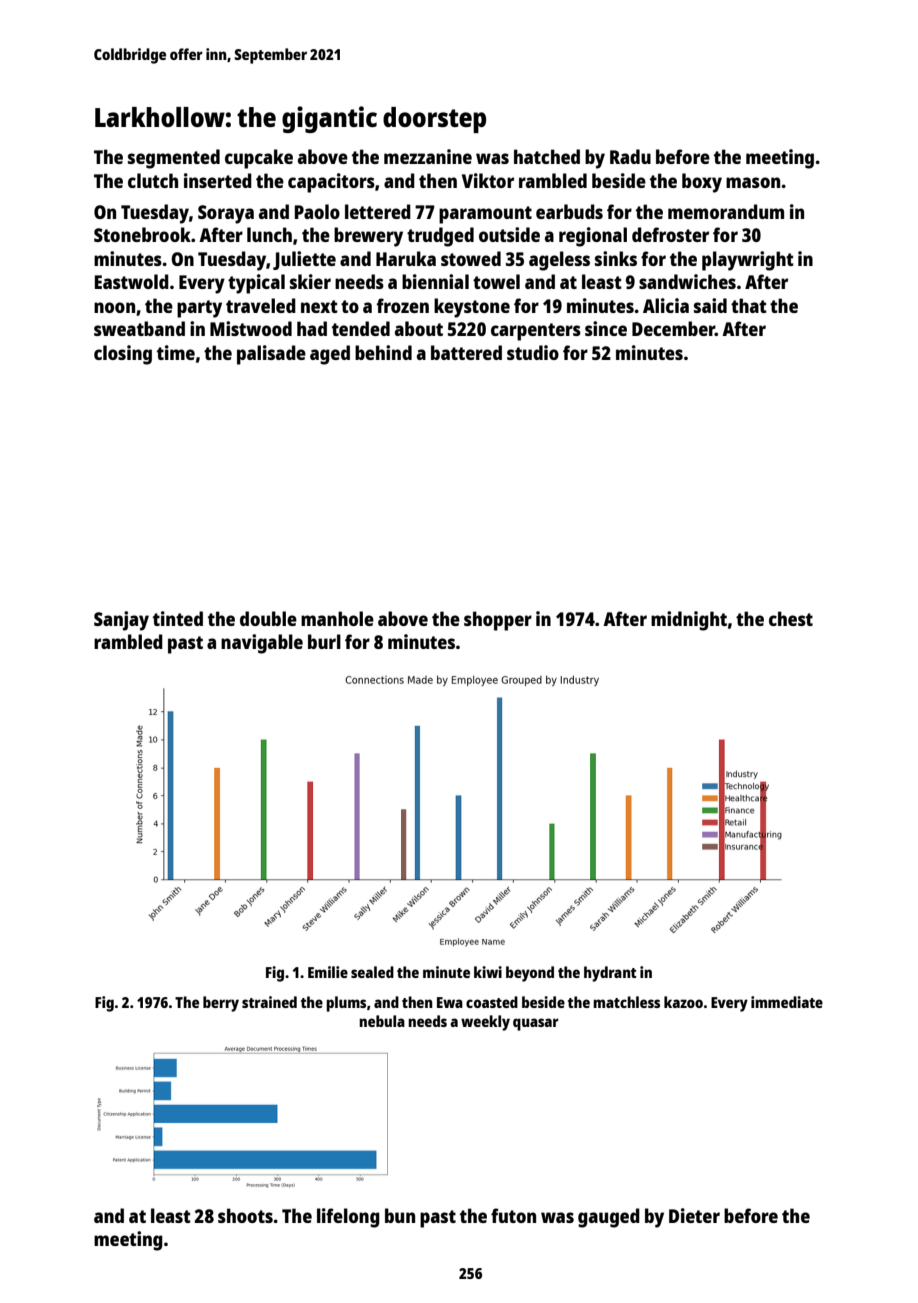 This screenshot has width=918, height=1303. I want to click on palisade, so click(271, 355).
